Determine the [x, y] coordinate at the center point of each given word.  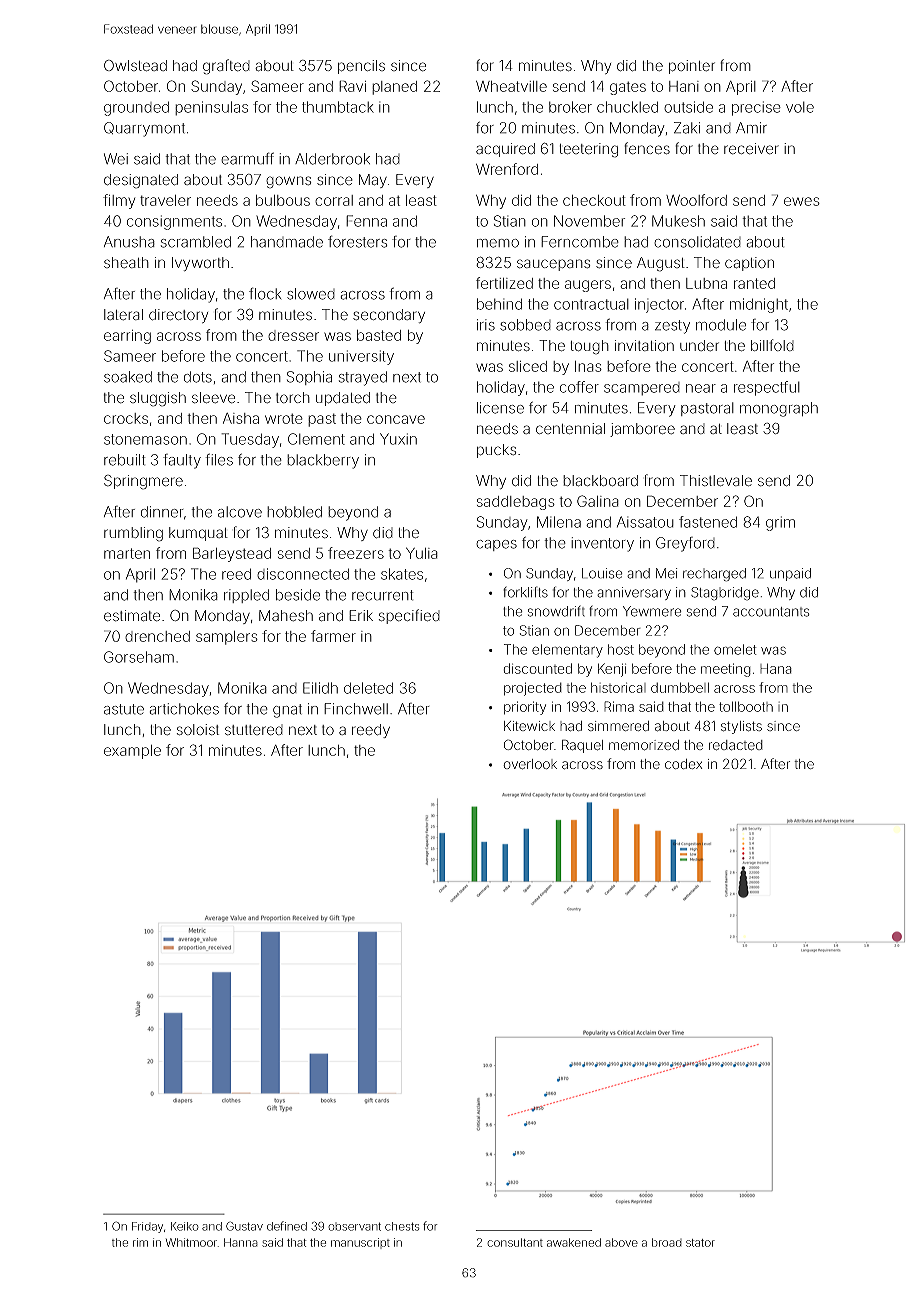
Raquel [582, 746]
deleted [368, 688]
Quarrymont [144, 129]
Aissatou [645, 522]
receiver [751, 149]
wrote [284, 418]
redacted [736, 745]
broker [570, 107]
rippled [246, 596]
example [132, 752]
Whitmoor [191, 1242]
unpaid [790, 574]
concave [396, 419]
